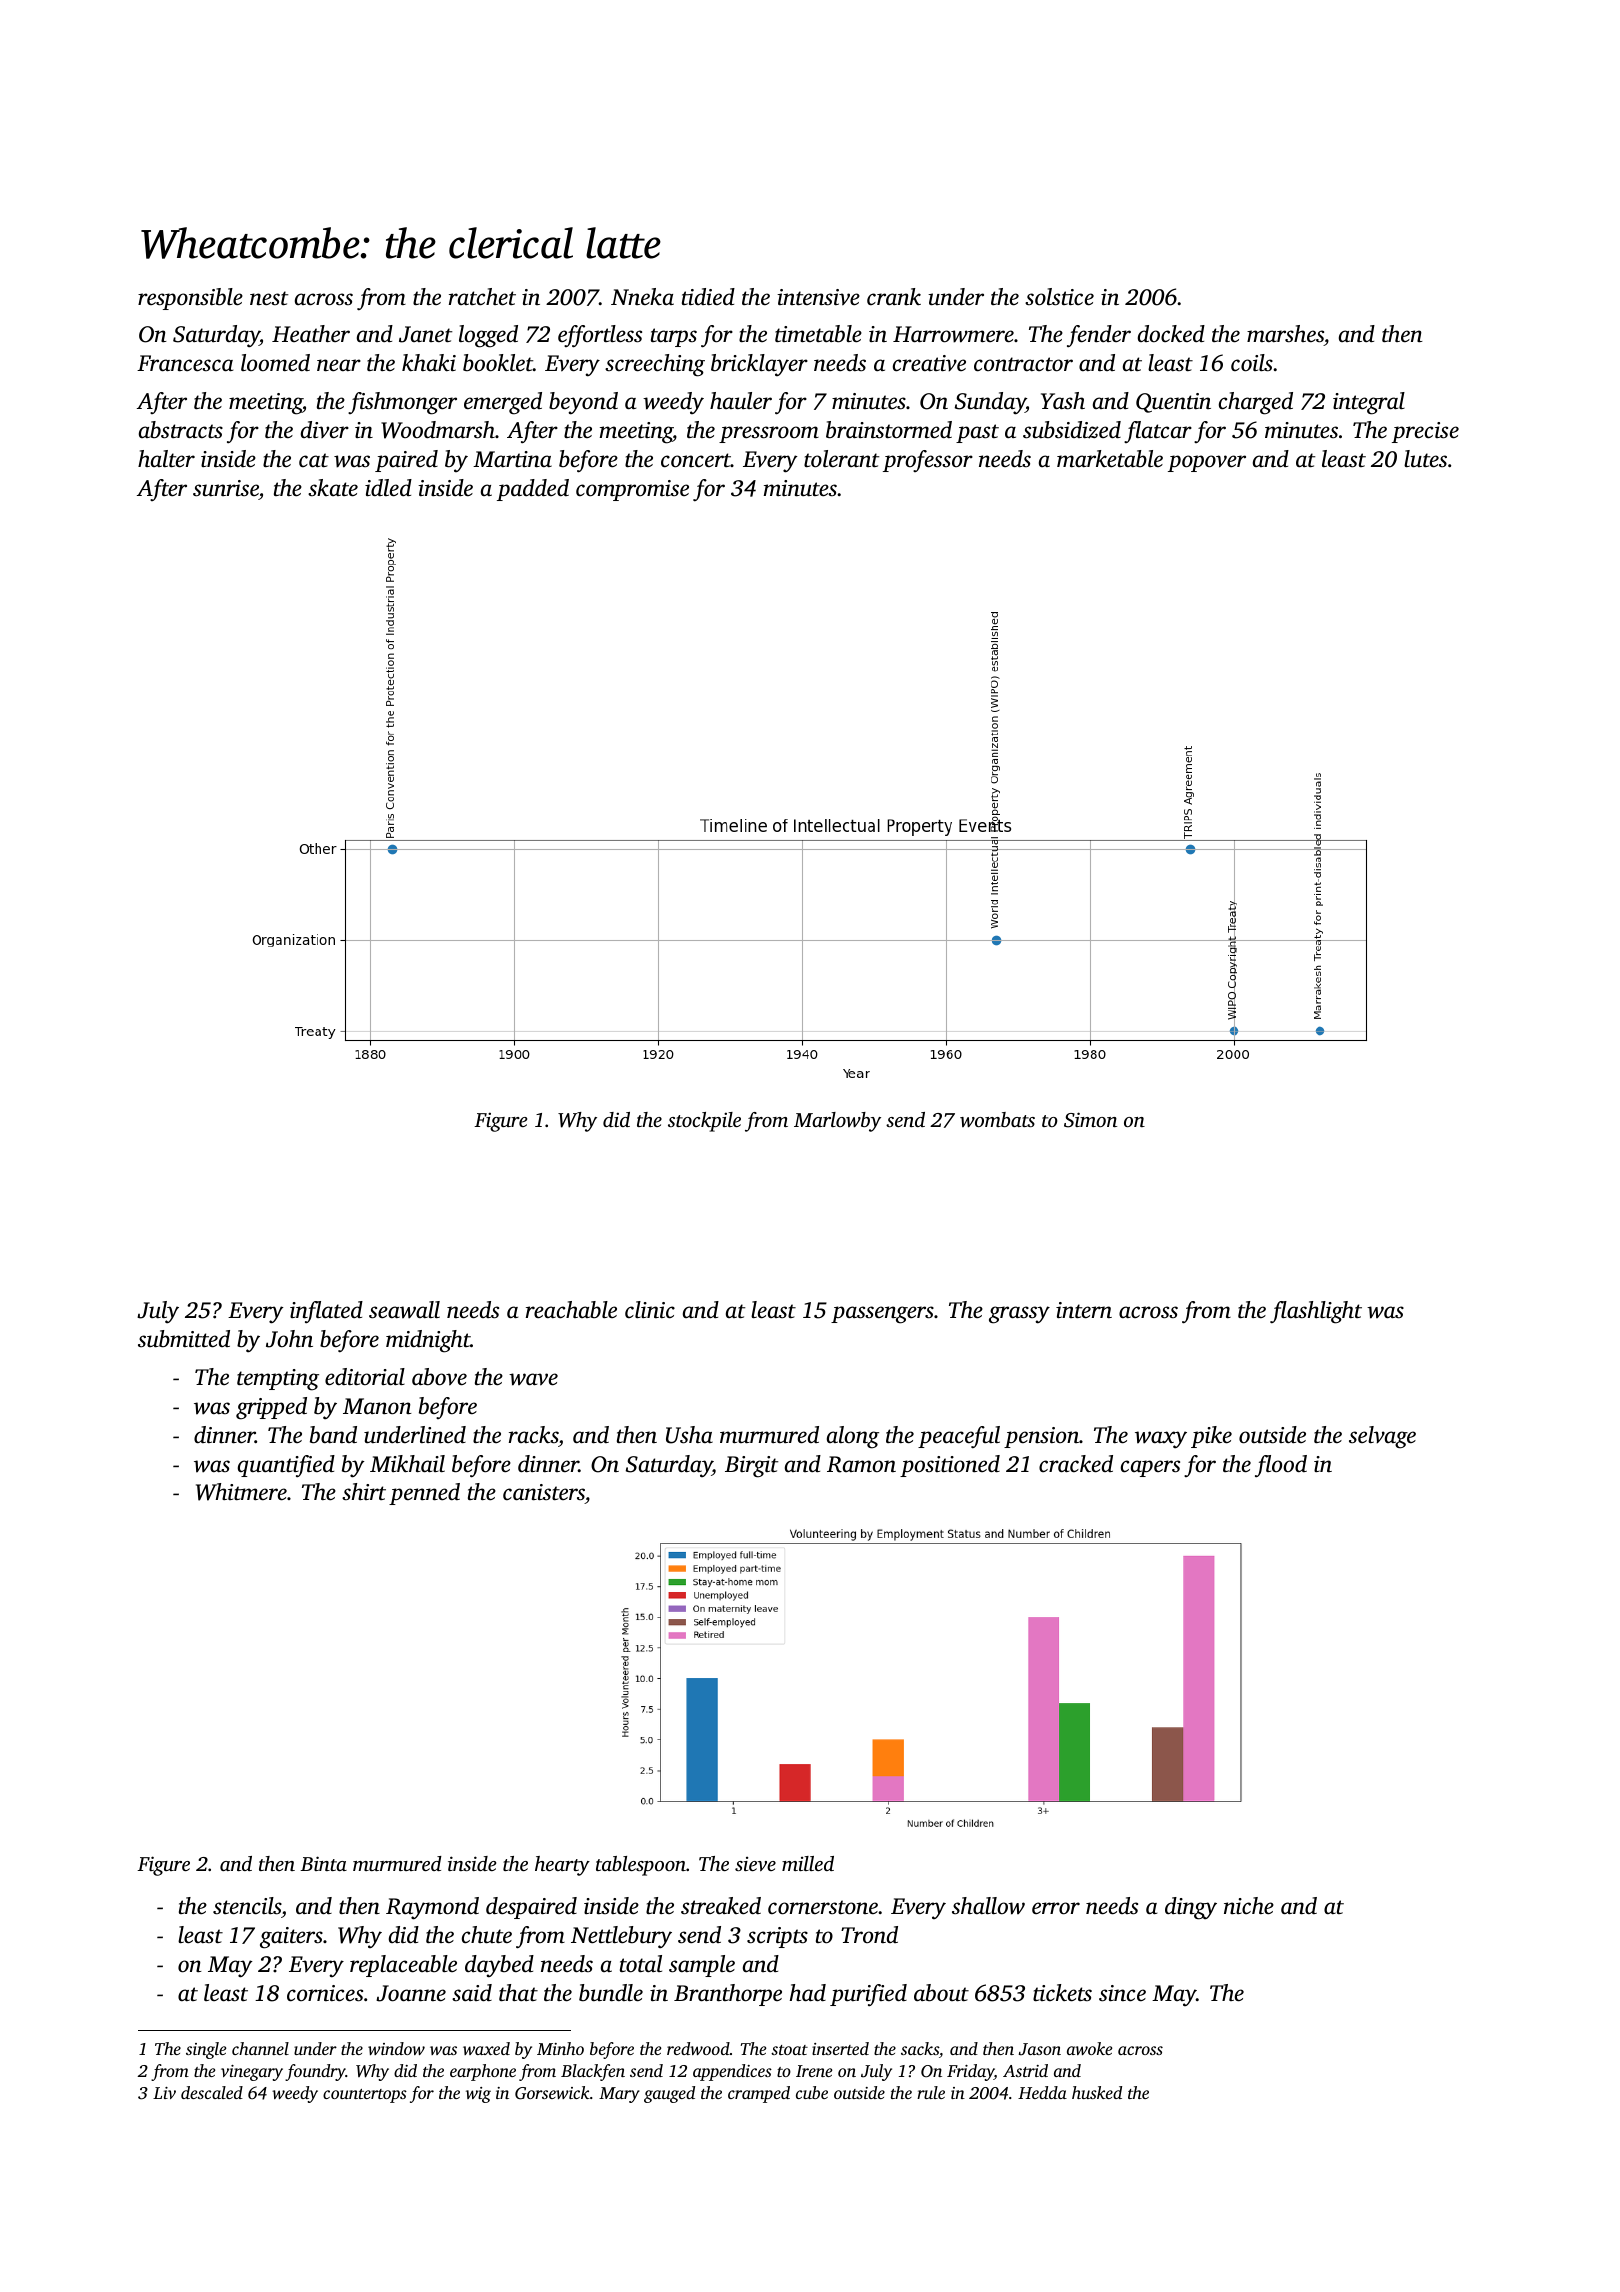 The image size is (1620, 2292). I want to click on sieve, so click(755, 1863).
